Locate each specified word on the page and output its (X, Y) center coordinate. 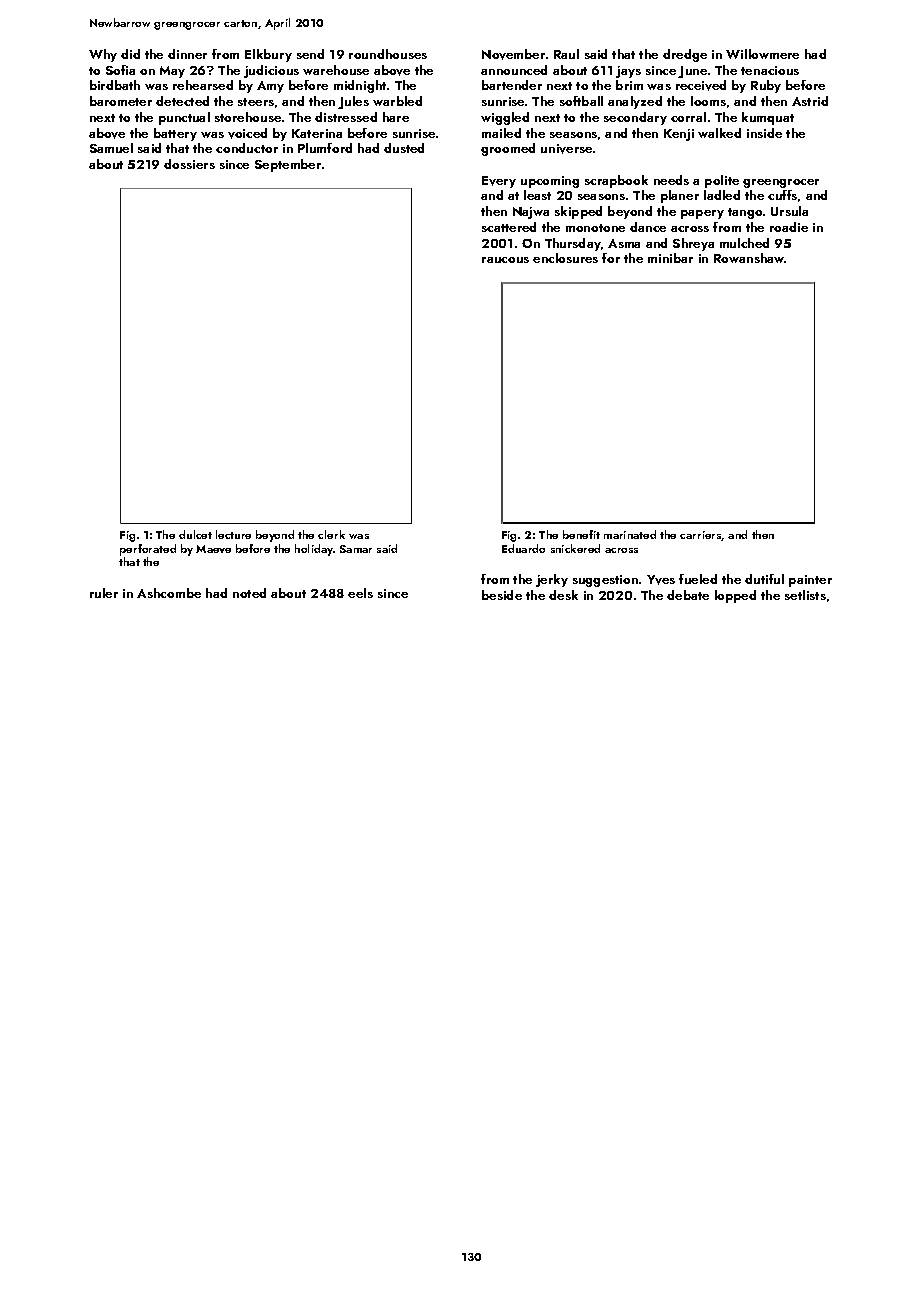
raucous (505, 260)
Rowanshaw (749, 258)
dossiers (189, 164)
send (310, 54)
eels (360, 593)
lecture (233, 534)
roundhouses (388, 54)
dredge (685, 55)
